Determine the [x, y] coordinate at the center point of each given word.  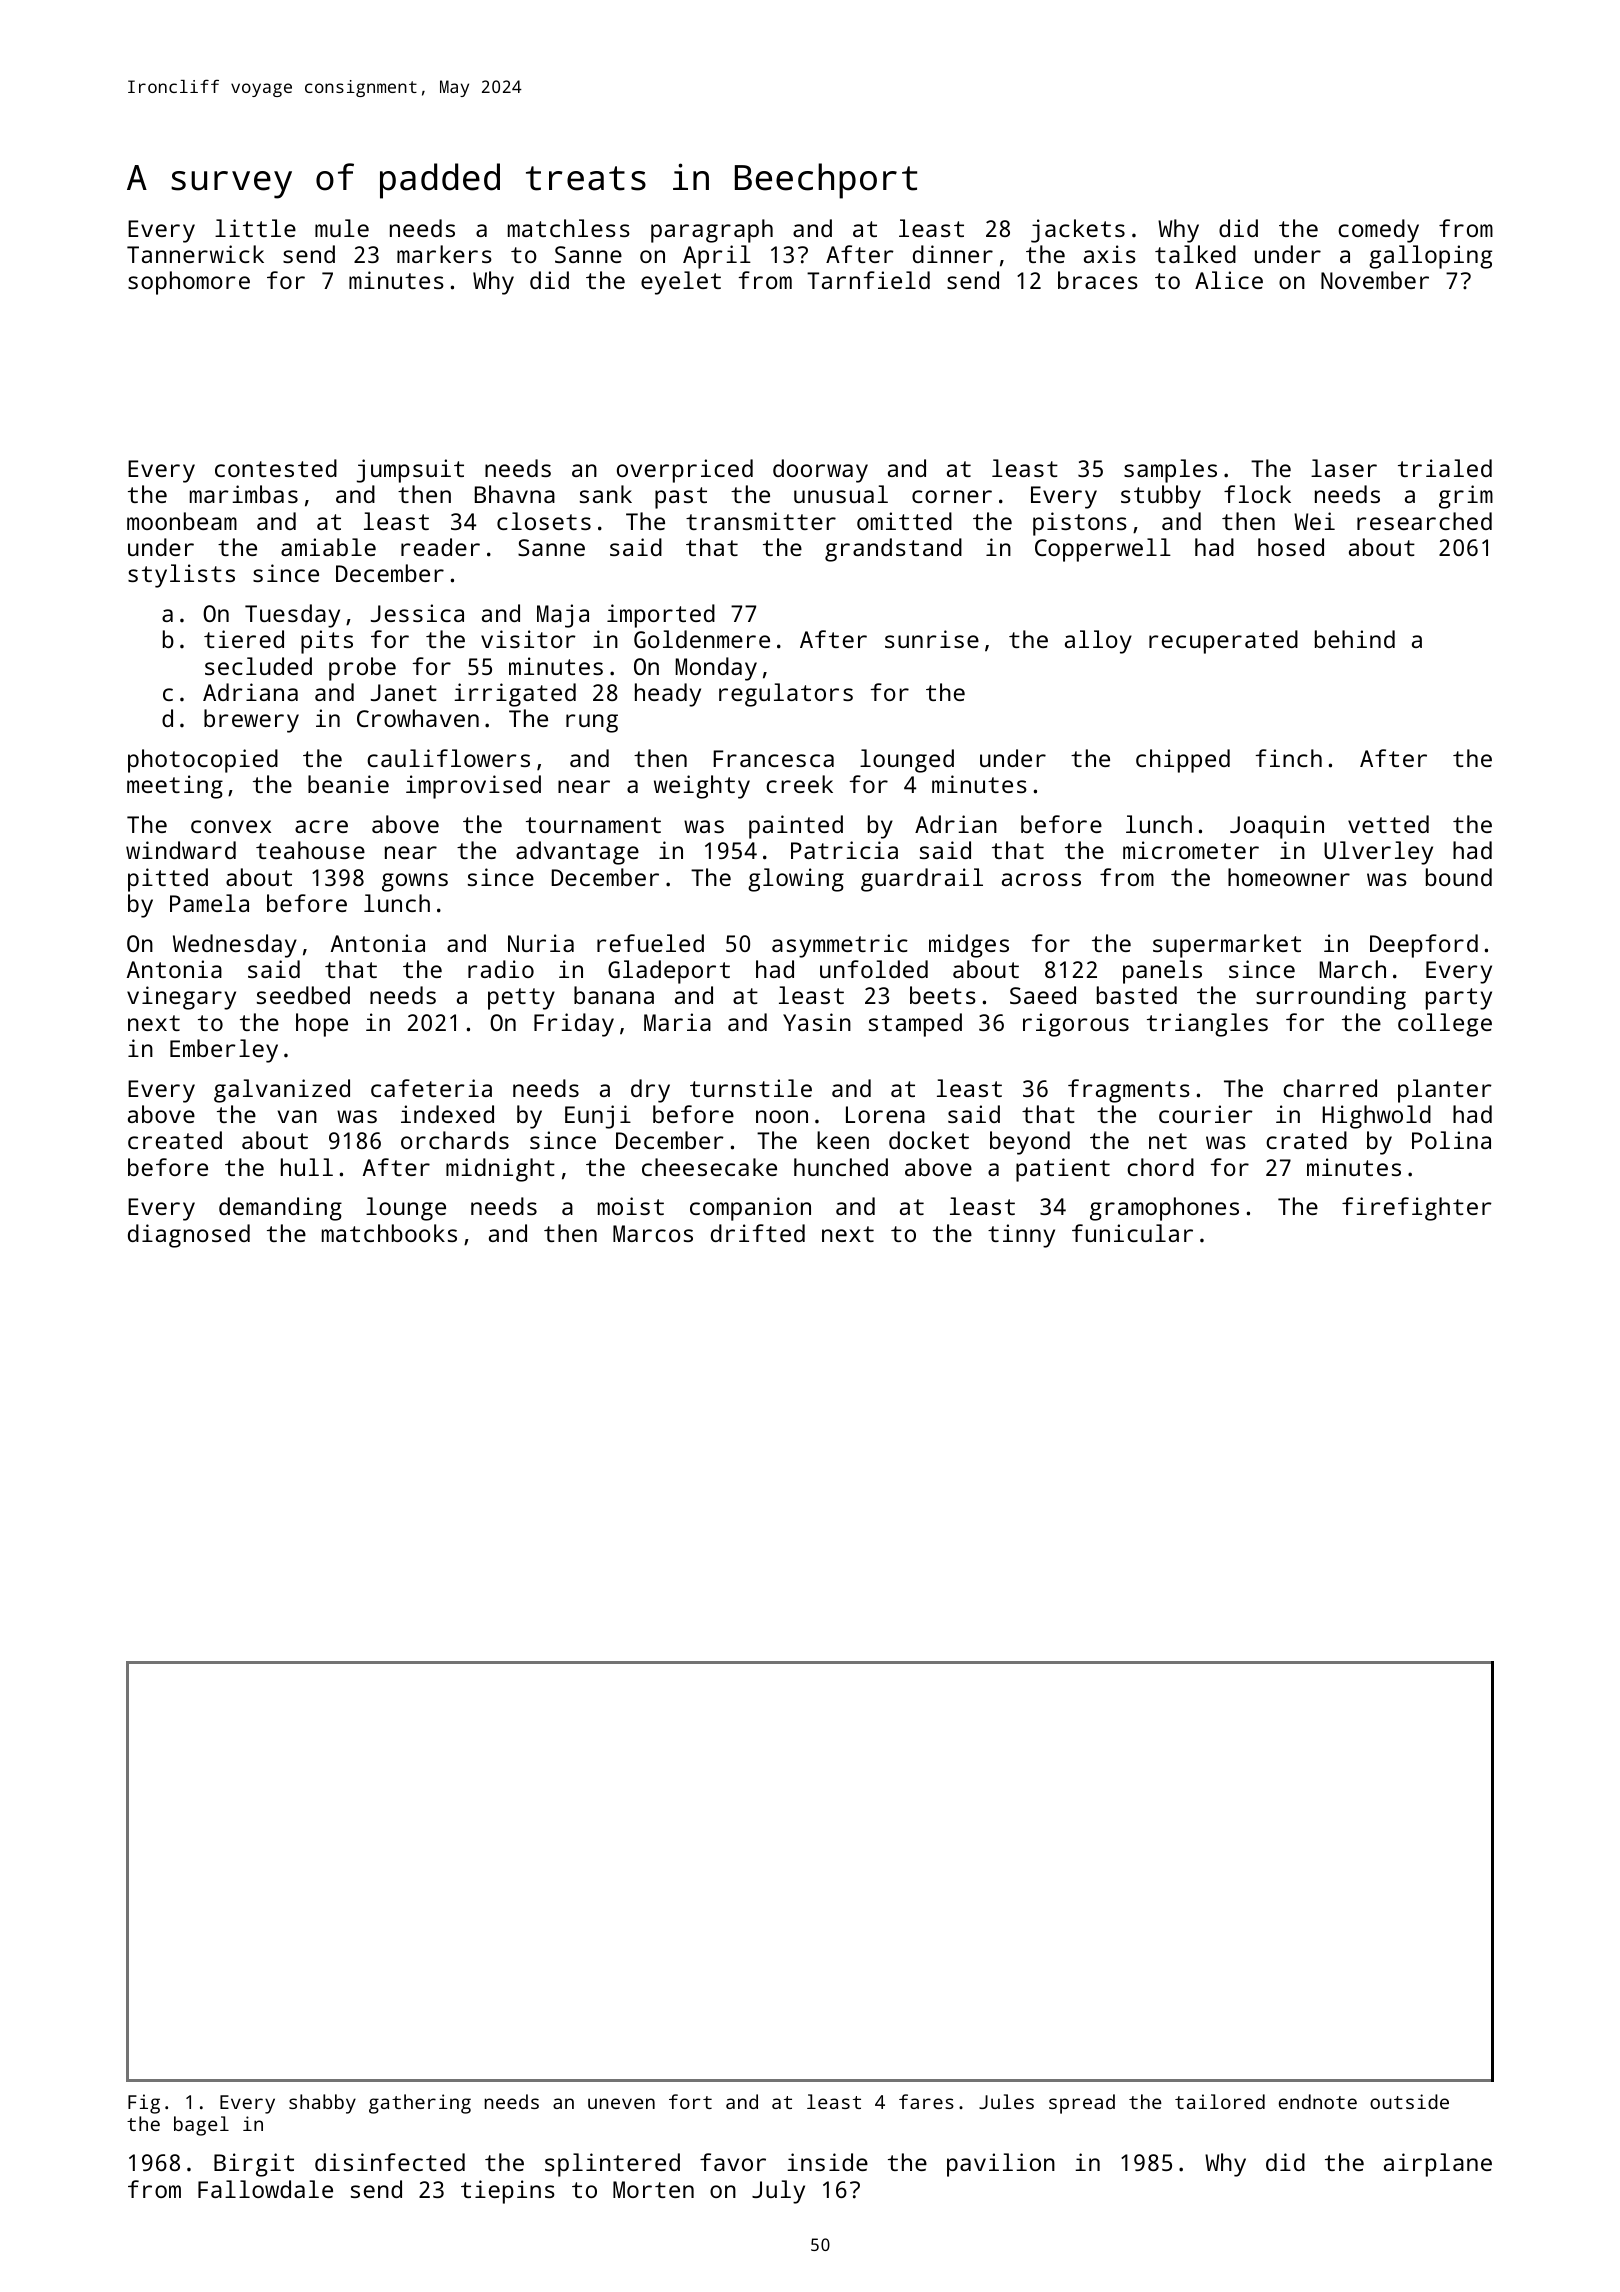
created [175, 1140]
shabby [322, 2104]
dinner [953, 254]
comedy [1378, 231]
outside [1409, 2101]
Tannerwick [195, 254]
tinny [1021, 1236]
